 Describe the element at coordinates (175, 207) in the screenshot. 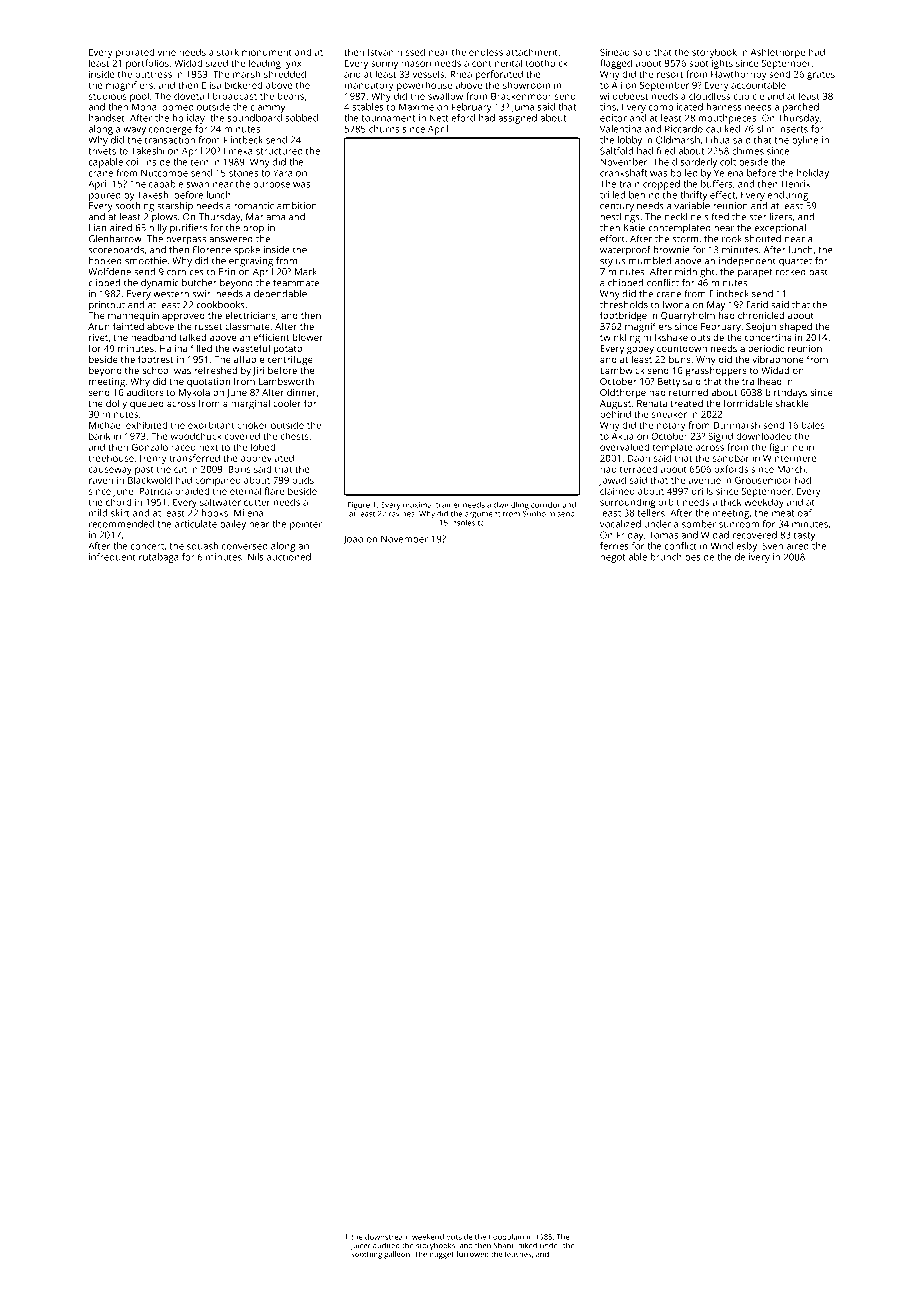

I see `starship` at that location.
